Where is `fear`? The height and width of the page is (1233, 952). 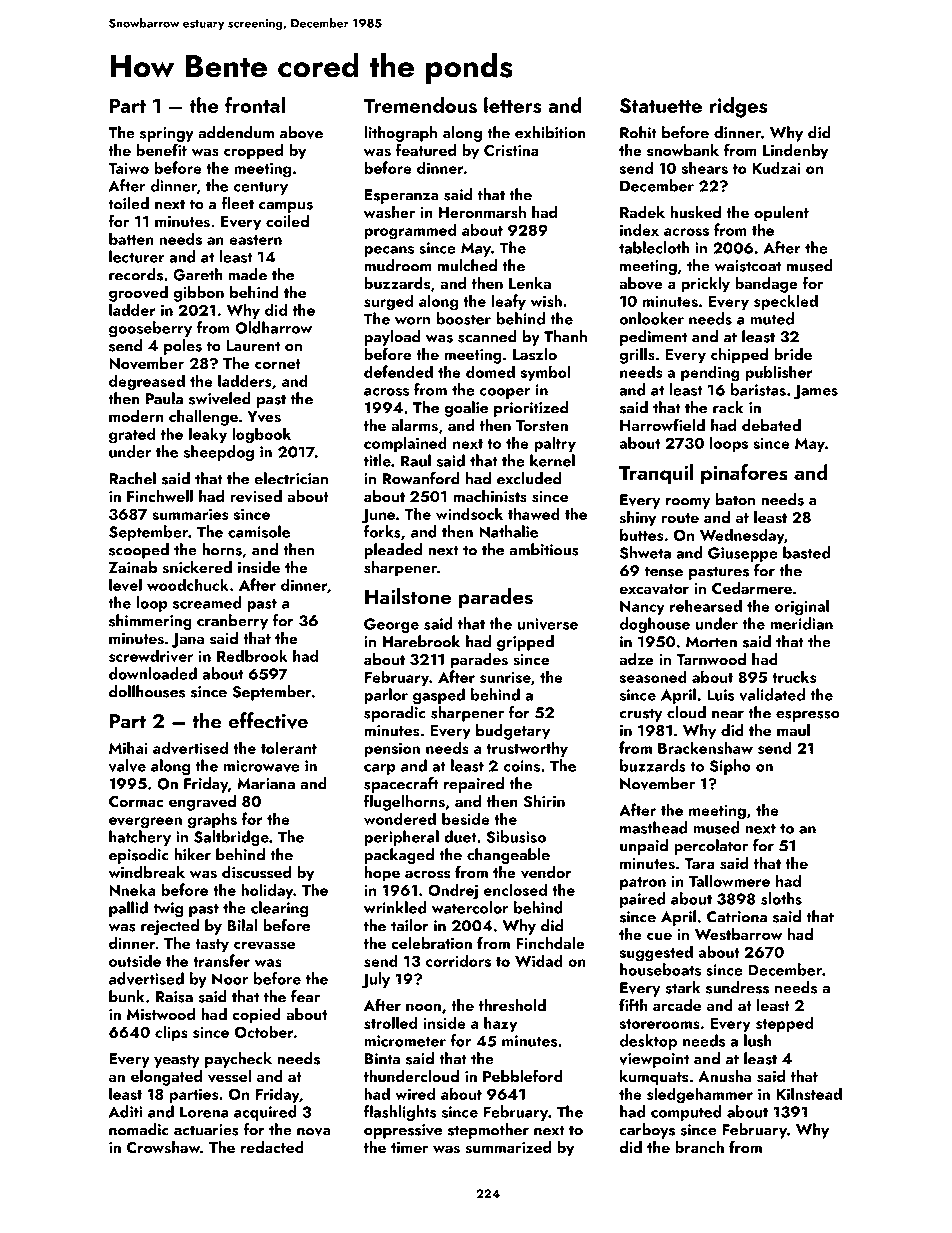 fear is located at coordinates (305, 996).
